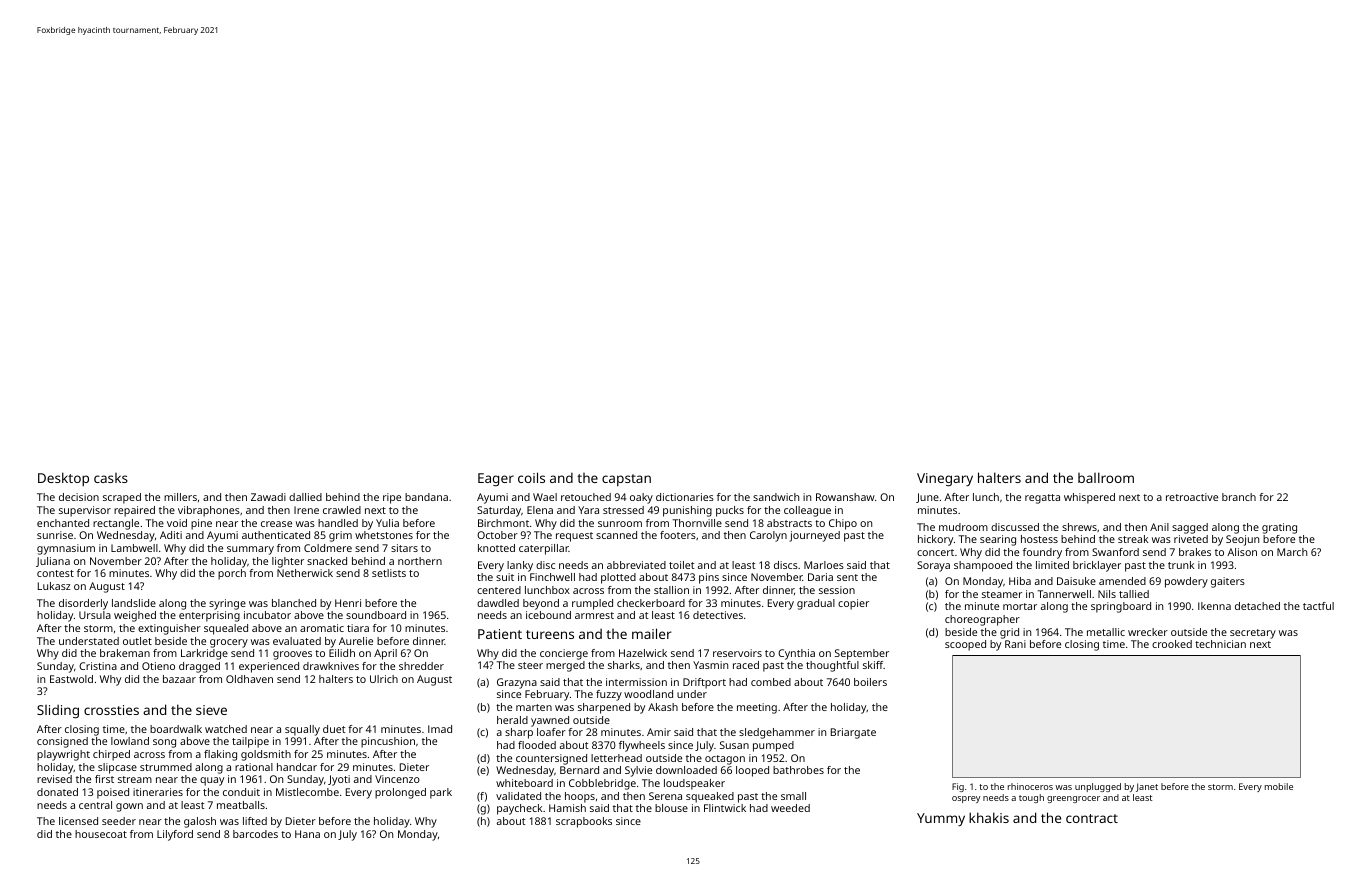 This screenshot has width=1372, height=887. I want to click on void, so click(177, 523).
